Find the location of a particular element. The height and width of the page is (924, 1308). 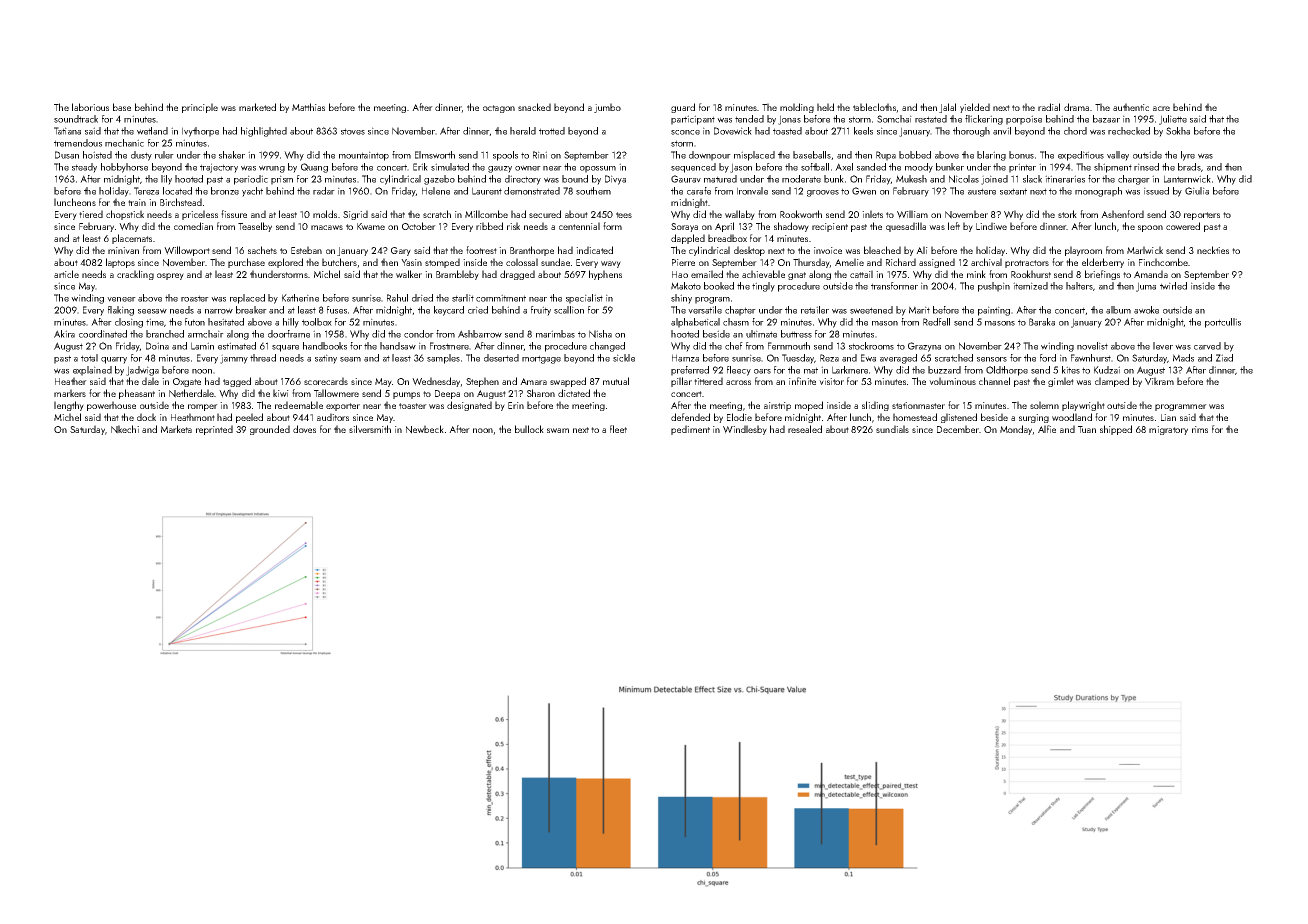

participant is located at coordinates (693, 120).
